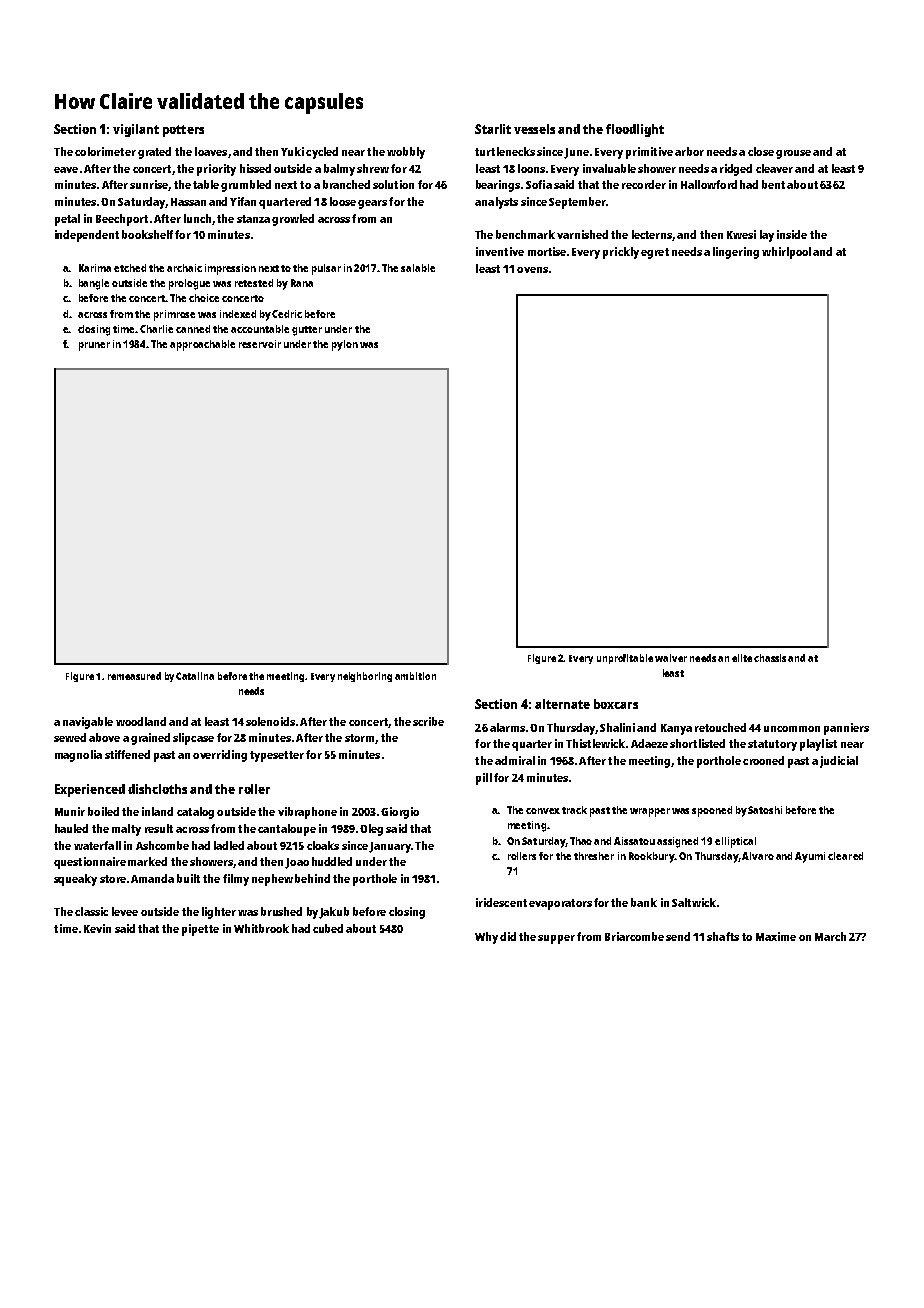  I want to click on pipette, so click(200, 930).
